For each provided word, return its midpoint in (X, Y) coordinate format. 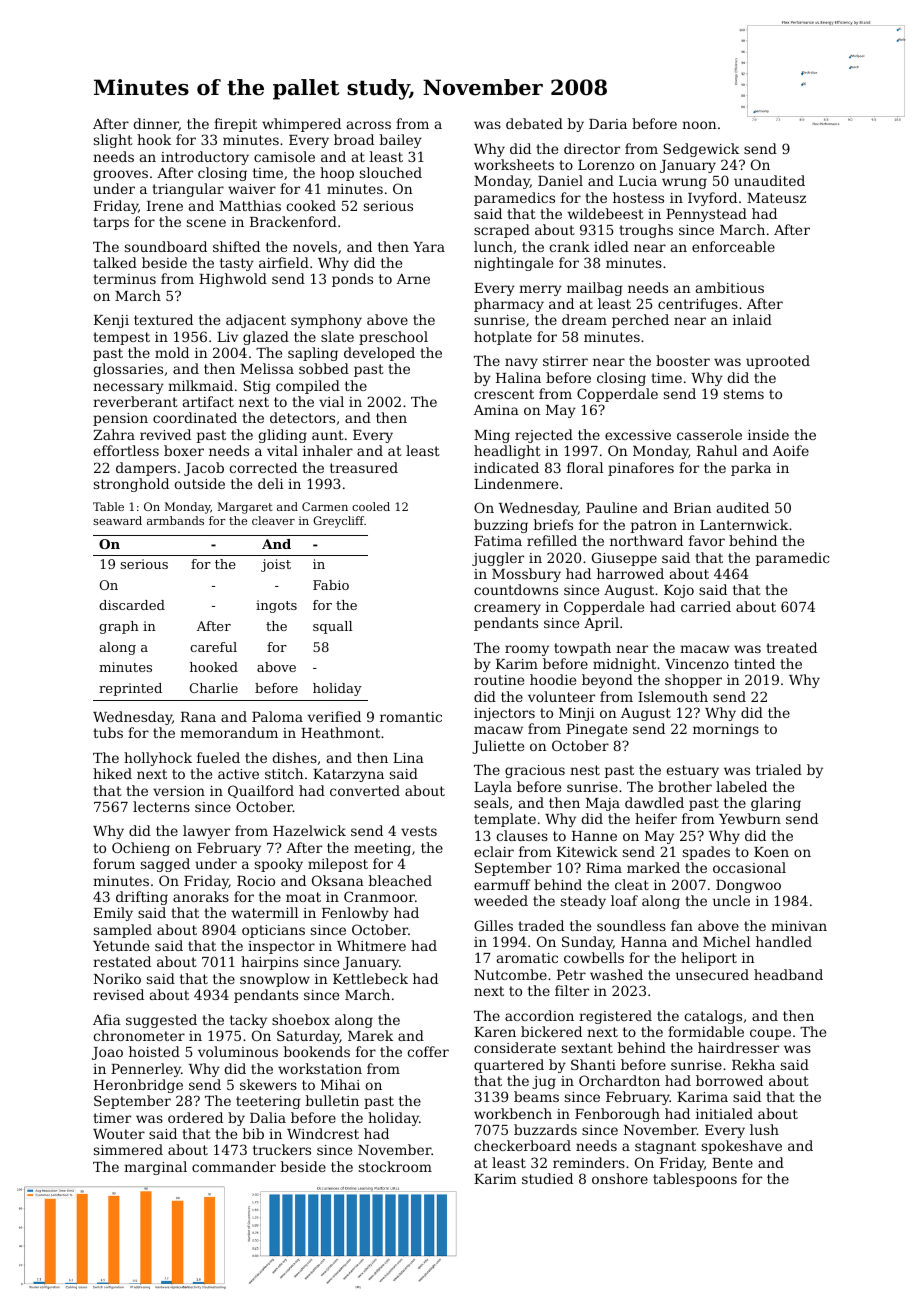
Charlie (214, 688)
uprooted (778, 362)
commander (234, 1166)
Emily (113, 914)
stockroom (395, 1166)
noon (699, 125)
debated (534, 123)
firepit (235, 125)
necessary (128, 388)
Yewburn (750, 818)
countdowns (516, 589)
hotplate (503, 338)
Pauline (611, 507)
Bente (732, 1163)
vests (419, 831)
